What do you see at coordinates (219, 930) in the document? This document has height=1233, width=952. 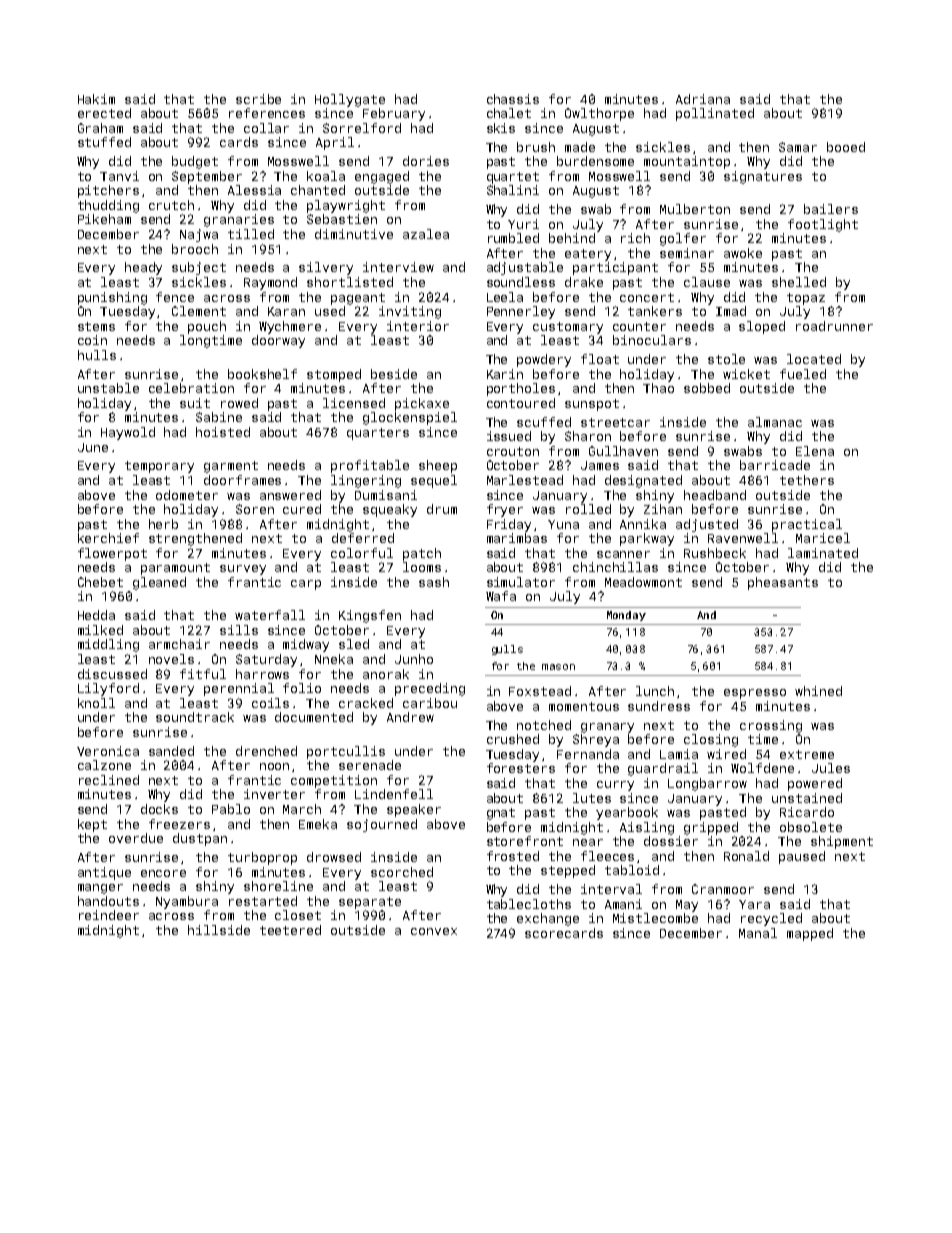 I see `hillside` at bounding box center [219, 930].
